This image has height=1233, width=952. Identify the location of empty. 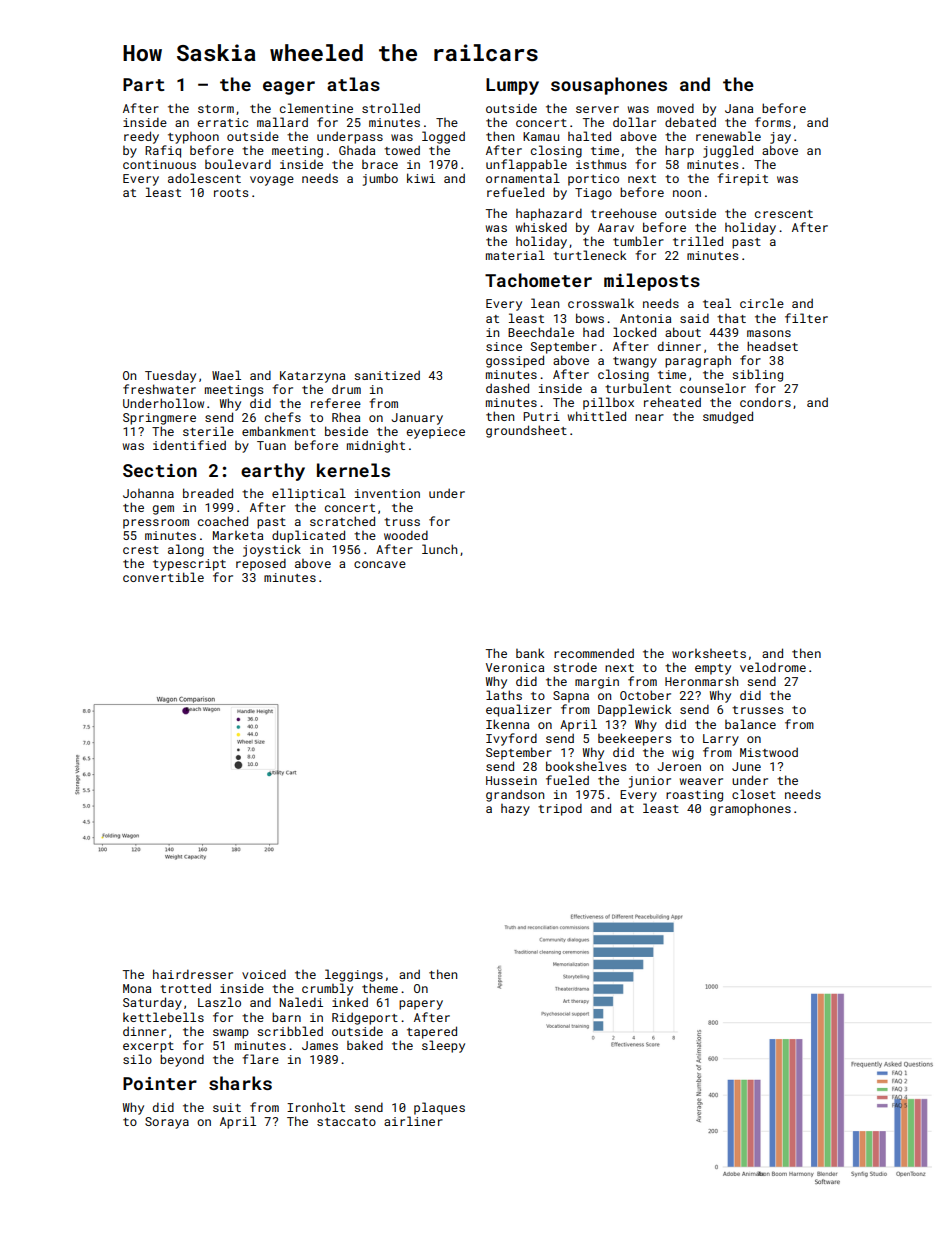
(713, 669).
